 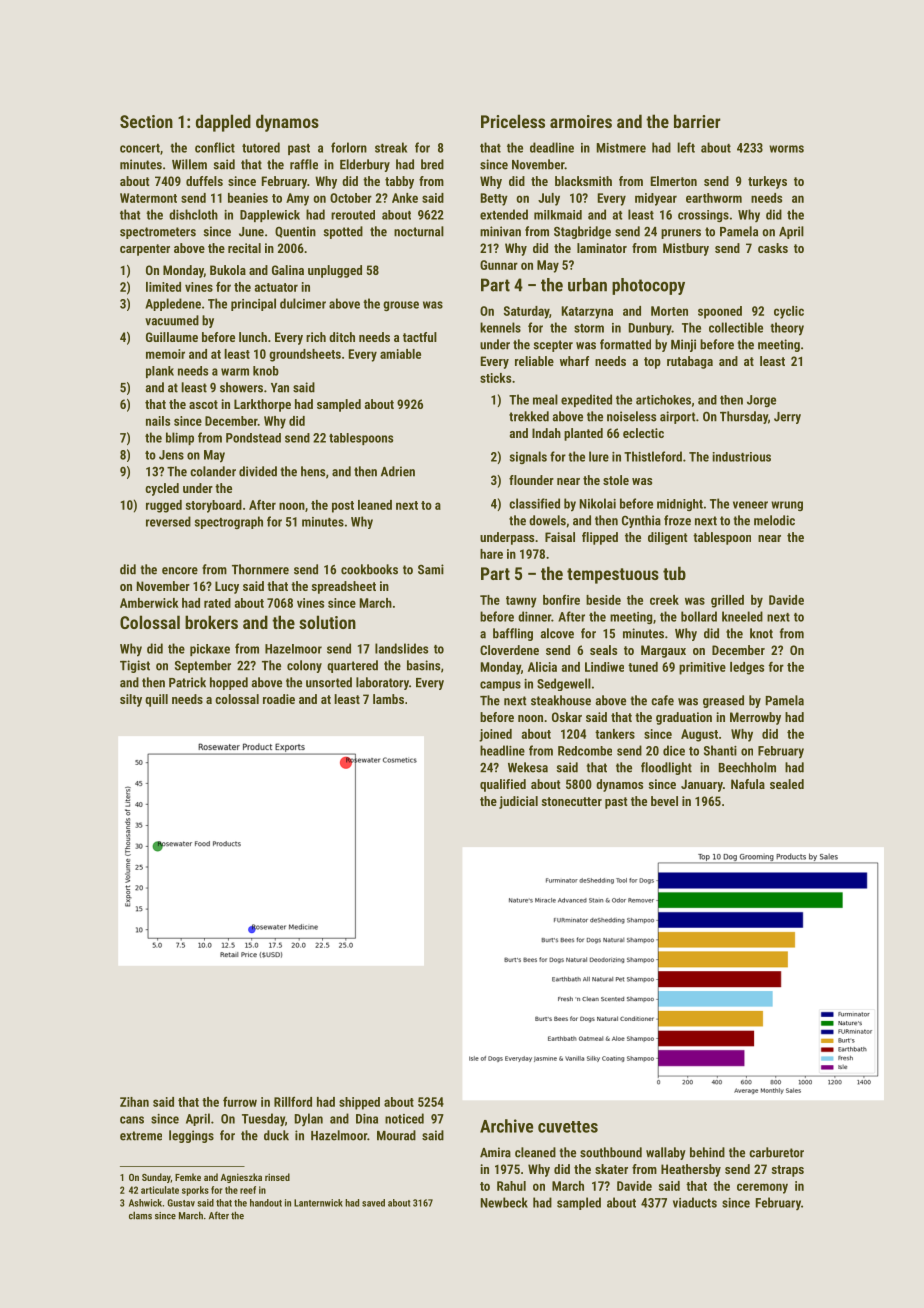 What do you see at coordinates (616, 480) in the document?
I see `stole` at bounding box center [616, 480].
